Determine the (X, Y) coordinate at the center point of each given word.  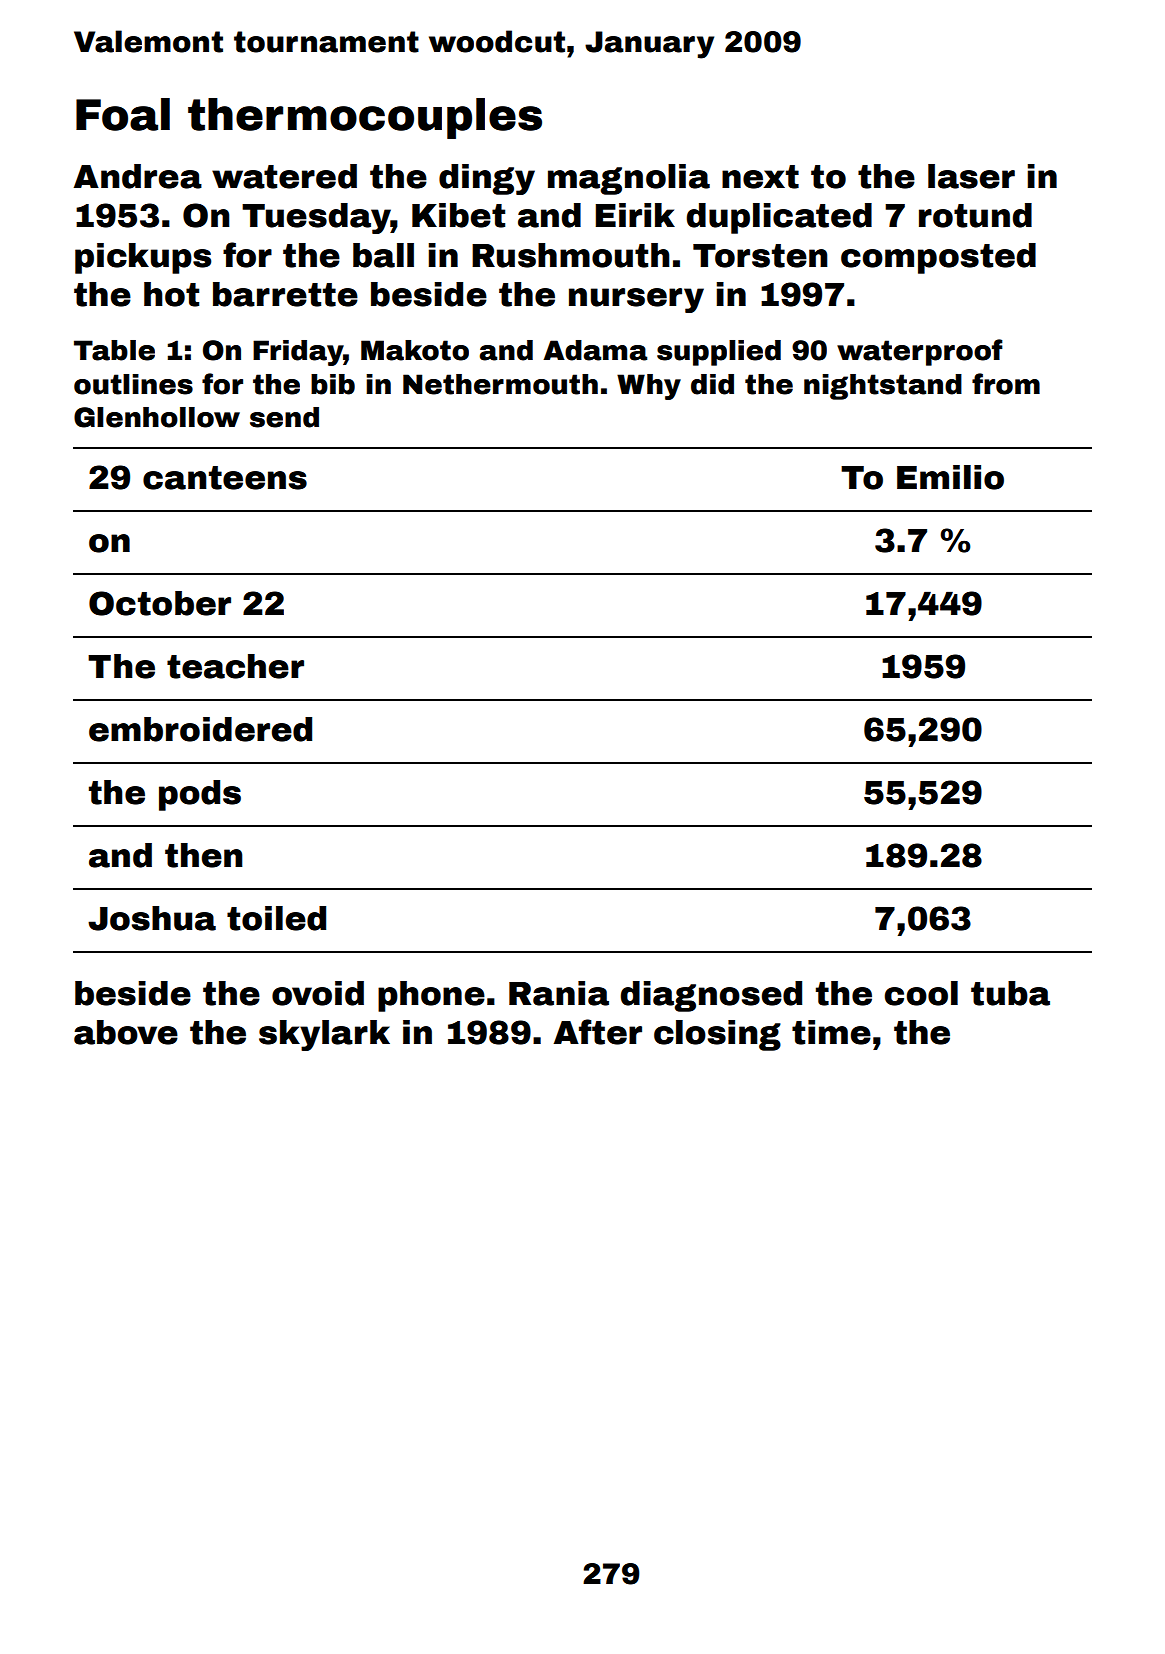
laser (971, 176)
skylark (324, 1035)
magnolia (629, 179)
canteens (225, 478)
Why (649, 387)
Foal (123, 114)
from (1006, 384)
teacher (235, 666)
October (160, 603)
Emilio (950, 477)
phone (431, 996)
